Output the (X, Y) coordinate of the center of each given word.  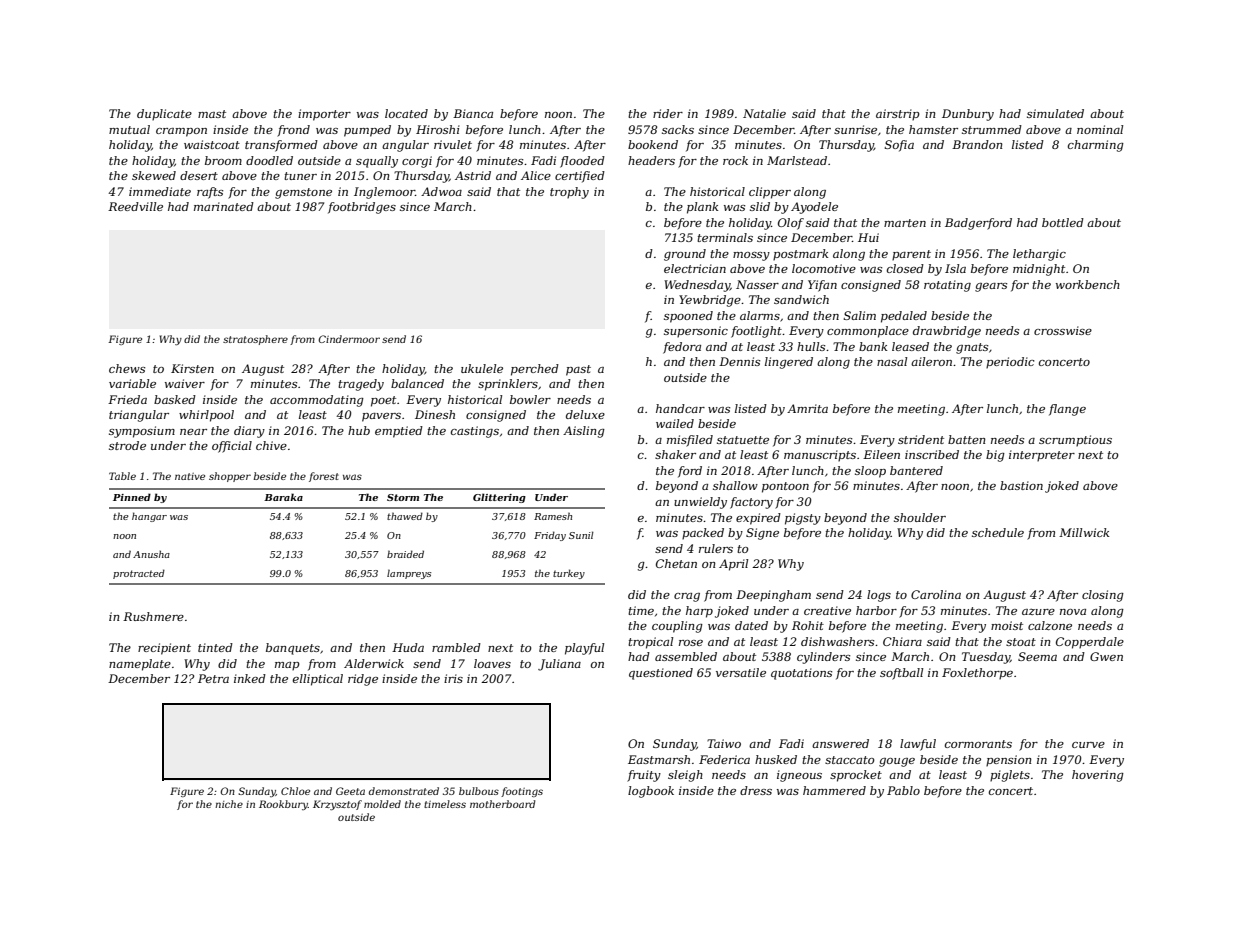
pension (1008, 761)
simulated (1055, 113)
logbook (651, 792)
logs (879, 596)
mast (212, 114)
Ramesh (553, 516)
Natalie (764, 113)
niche (229, 804)
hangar (149, 517)
